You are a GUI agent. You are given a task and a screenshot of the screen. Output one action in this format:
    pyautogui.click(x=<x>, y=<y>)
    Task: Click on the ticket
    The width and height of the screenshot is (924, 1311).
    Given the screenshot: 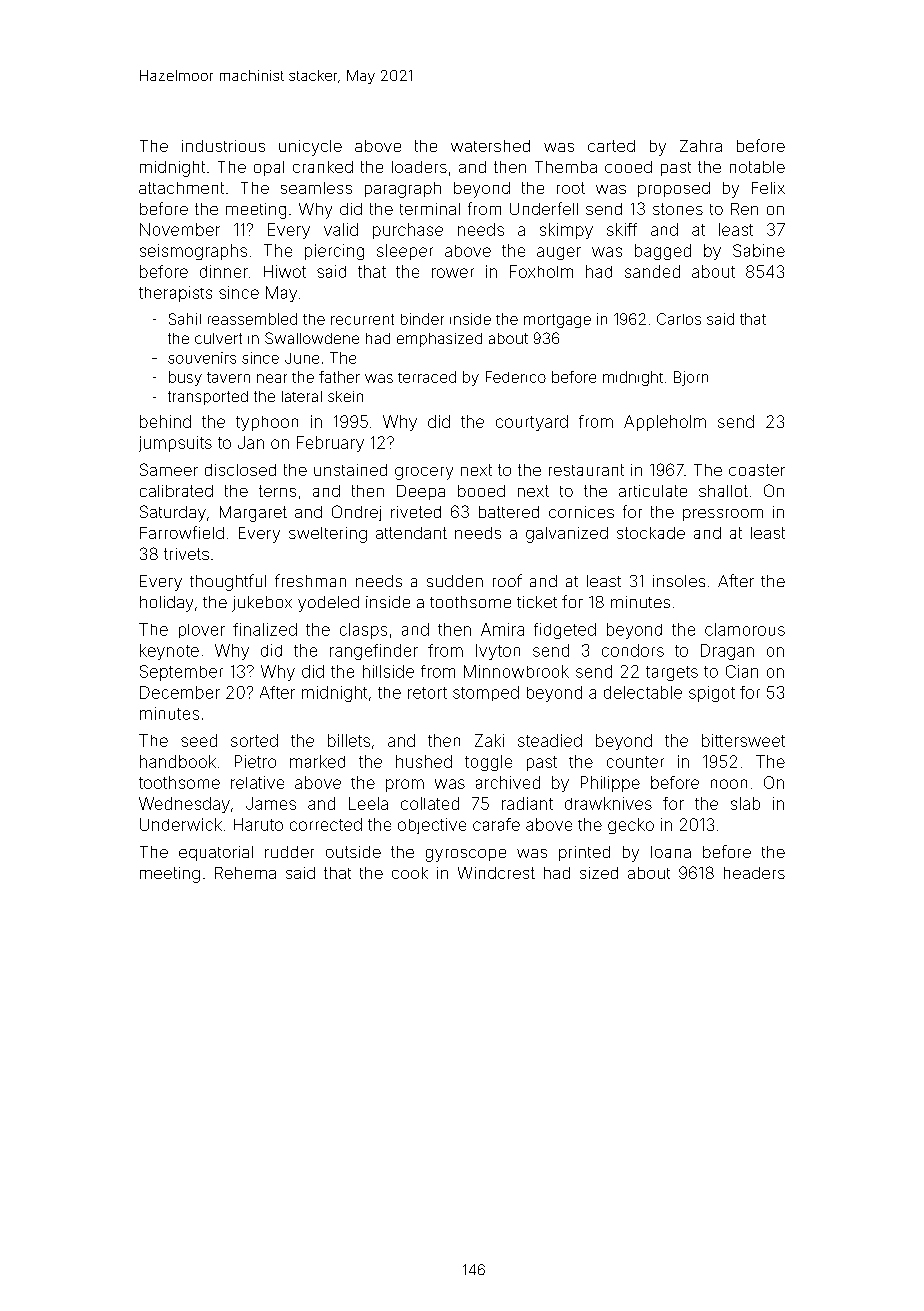 What is the action you would take?
    pyautogui.click(x=537, y=602)
